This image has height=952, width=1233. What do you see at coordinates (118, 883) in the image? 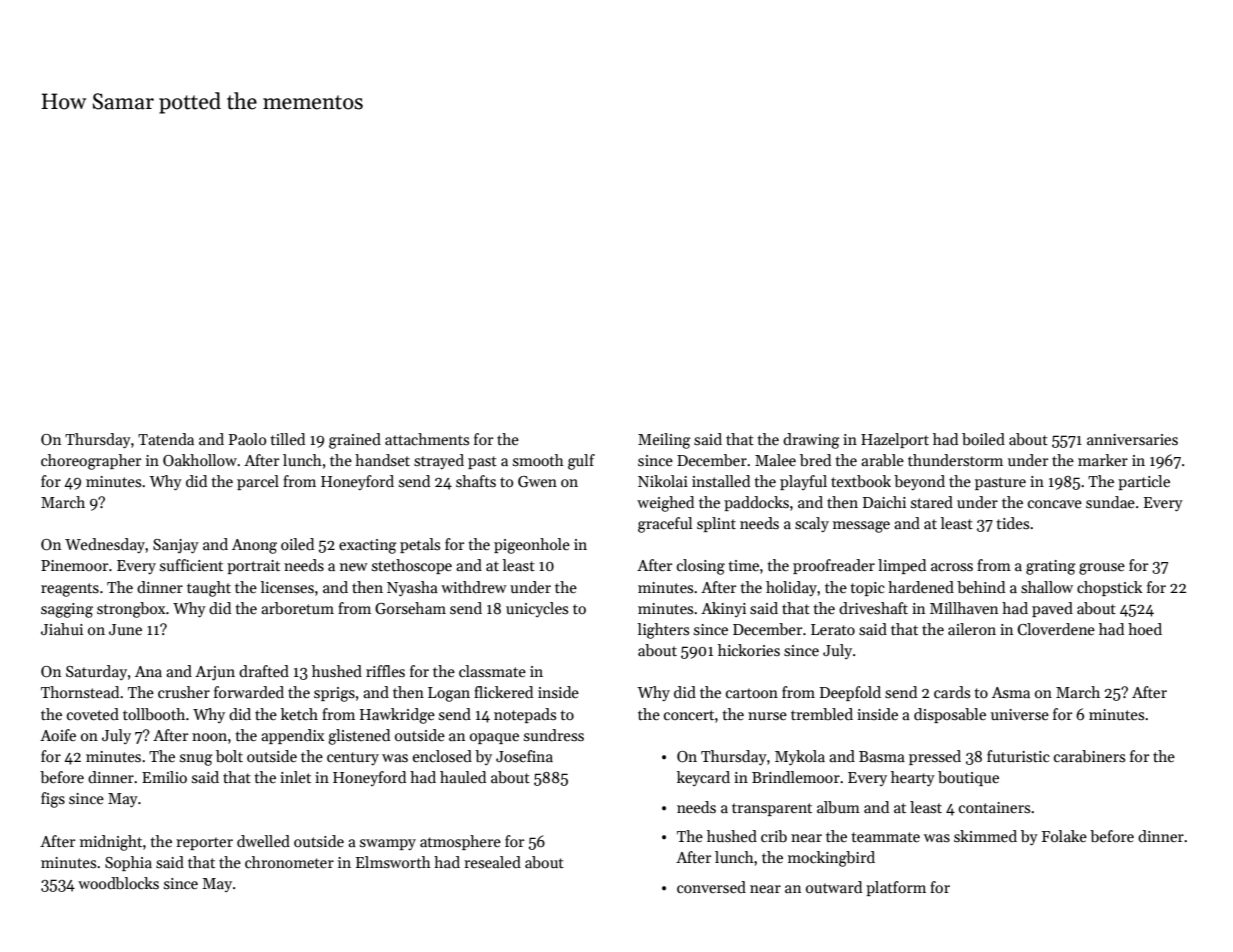
I see `woodblocks` at bounding box center [118, 883].
